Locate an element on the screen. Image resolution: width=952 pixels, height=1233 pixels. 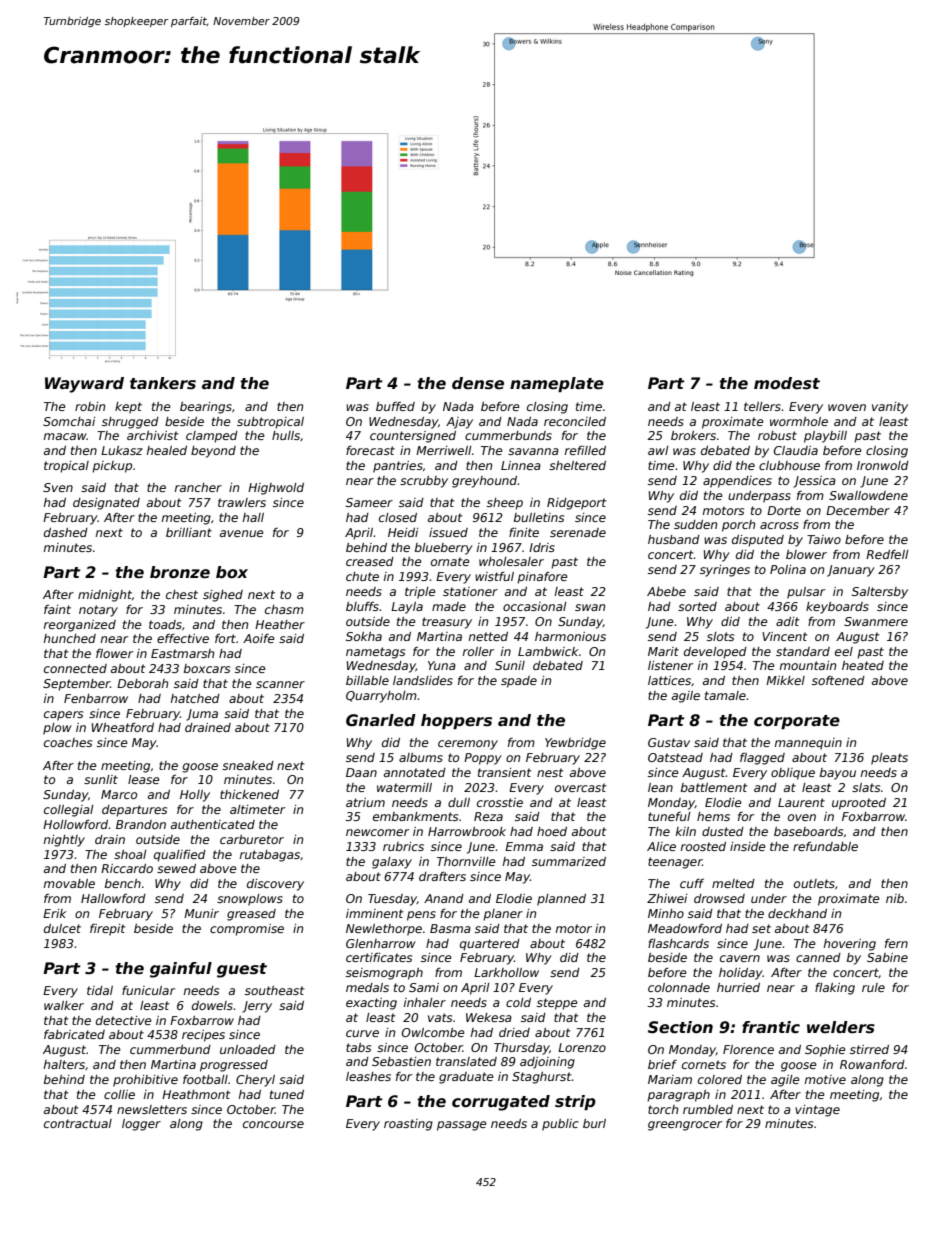
softened is located at coordinates (838, 680).
